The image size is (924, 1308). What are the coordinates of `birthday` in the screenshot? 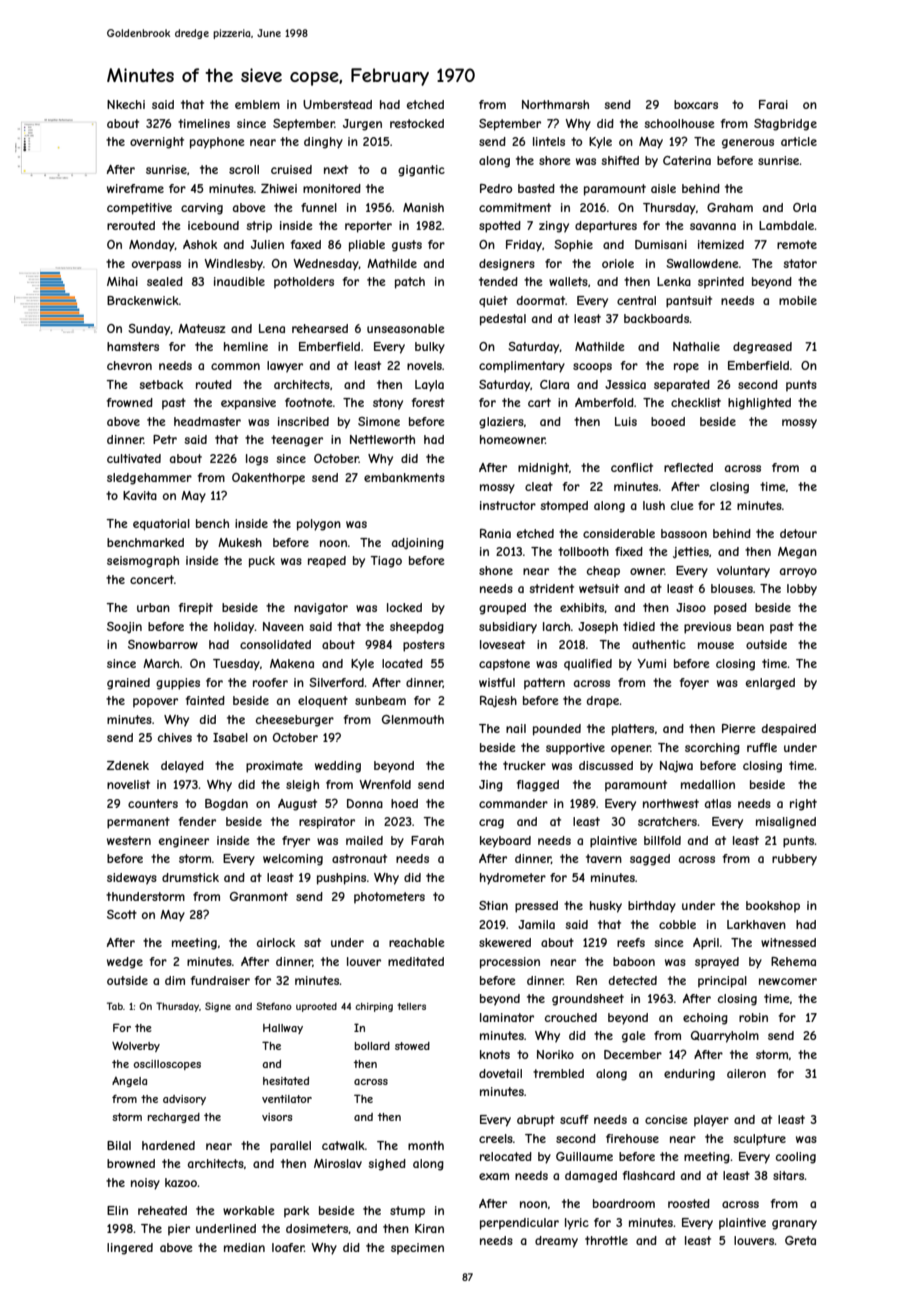 It's located at (652, 907).
